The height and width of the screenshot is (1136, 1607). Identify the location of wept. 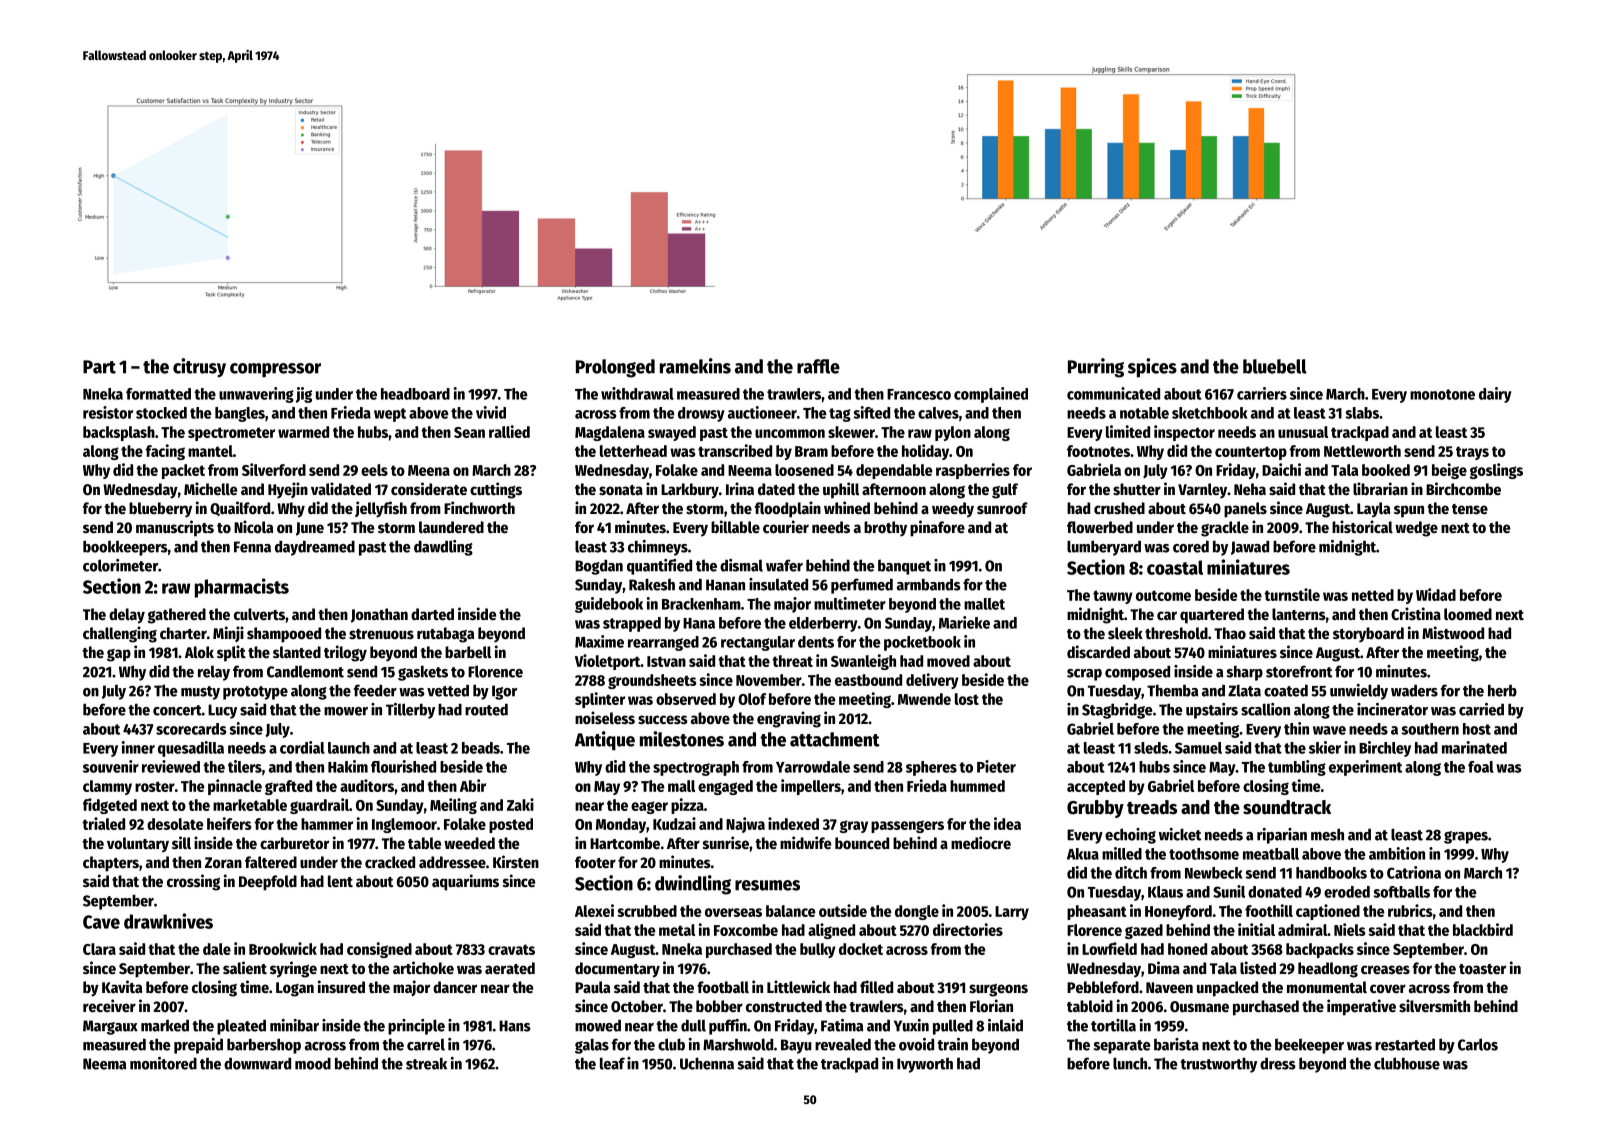
(390, 415).
